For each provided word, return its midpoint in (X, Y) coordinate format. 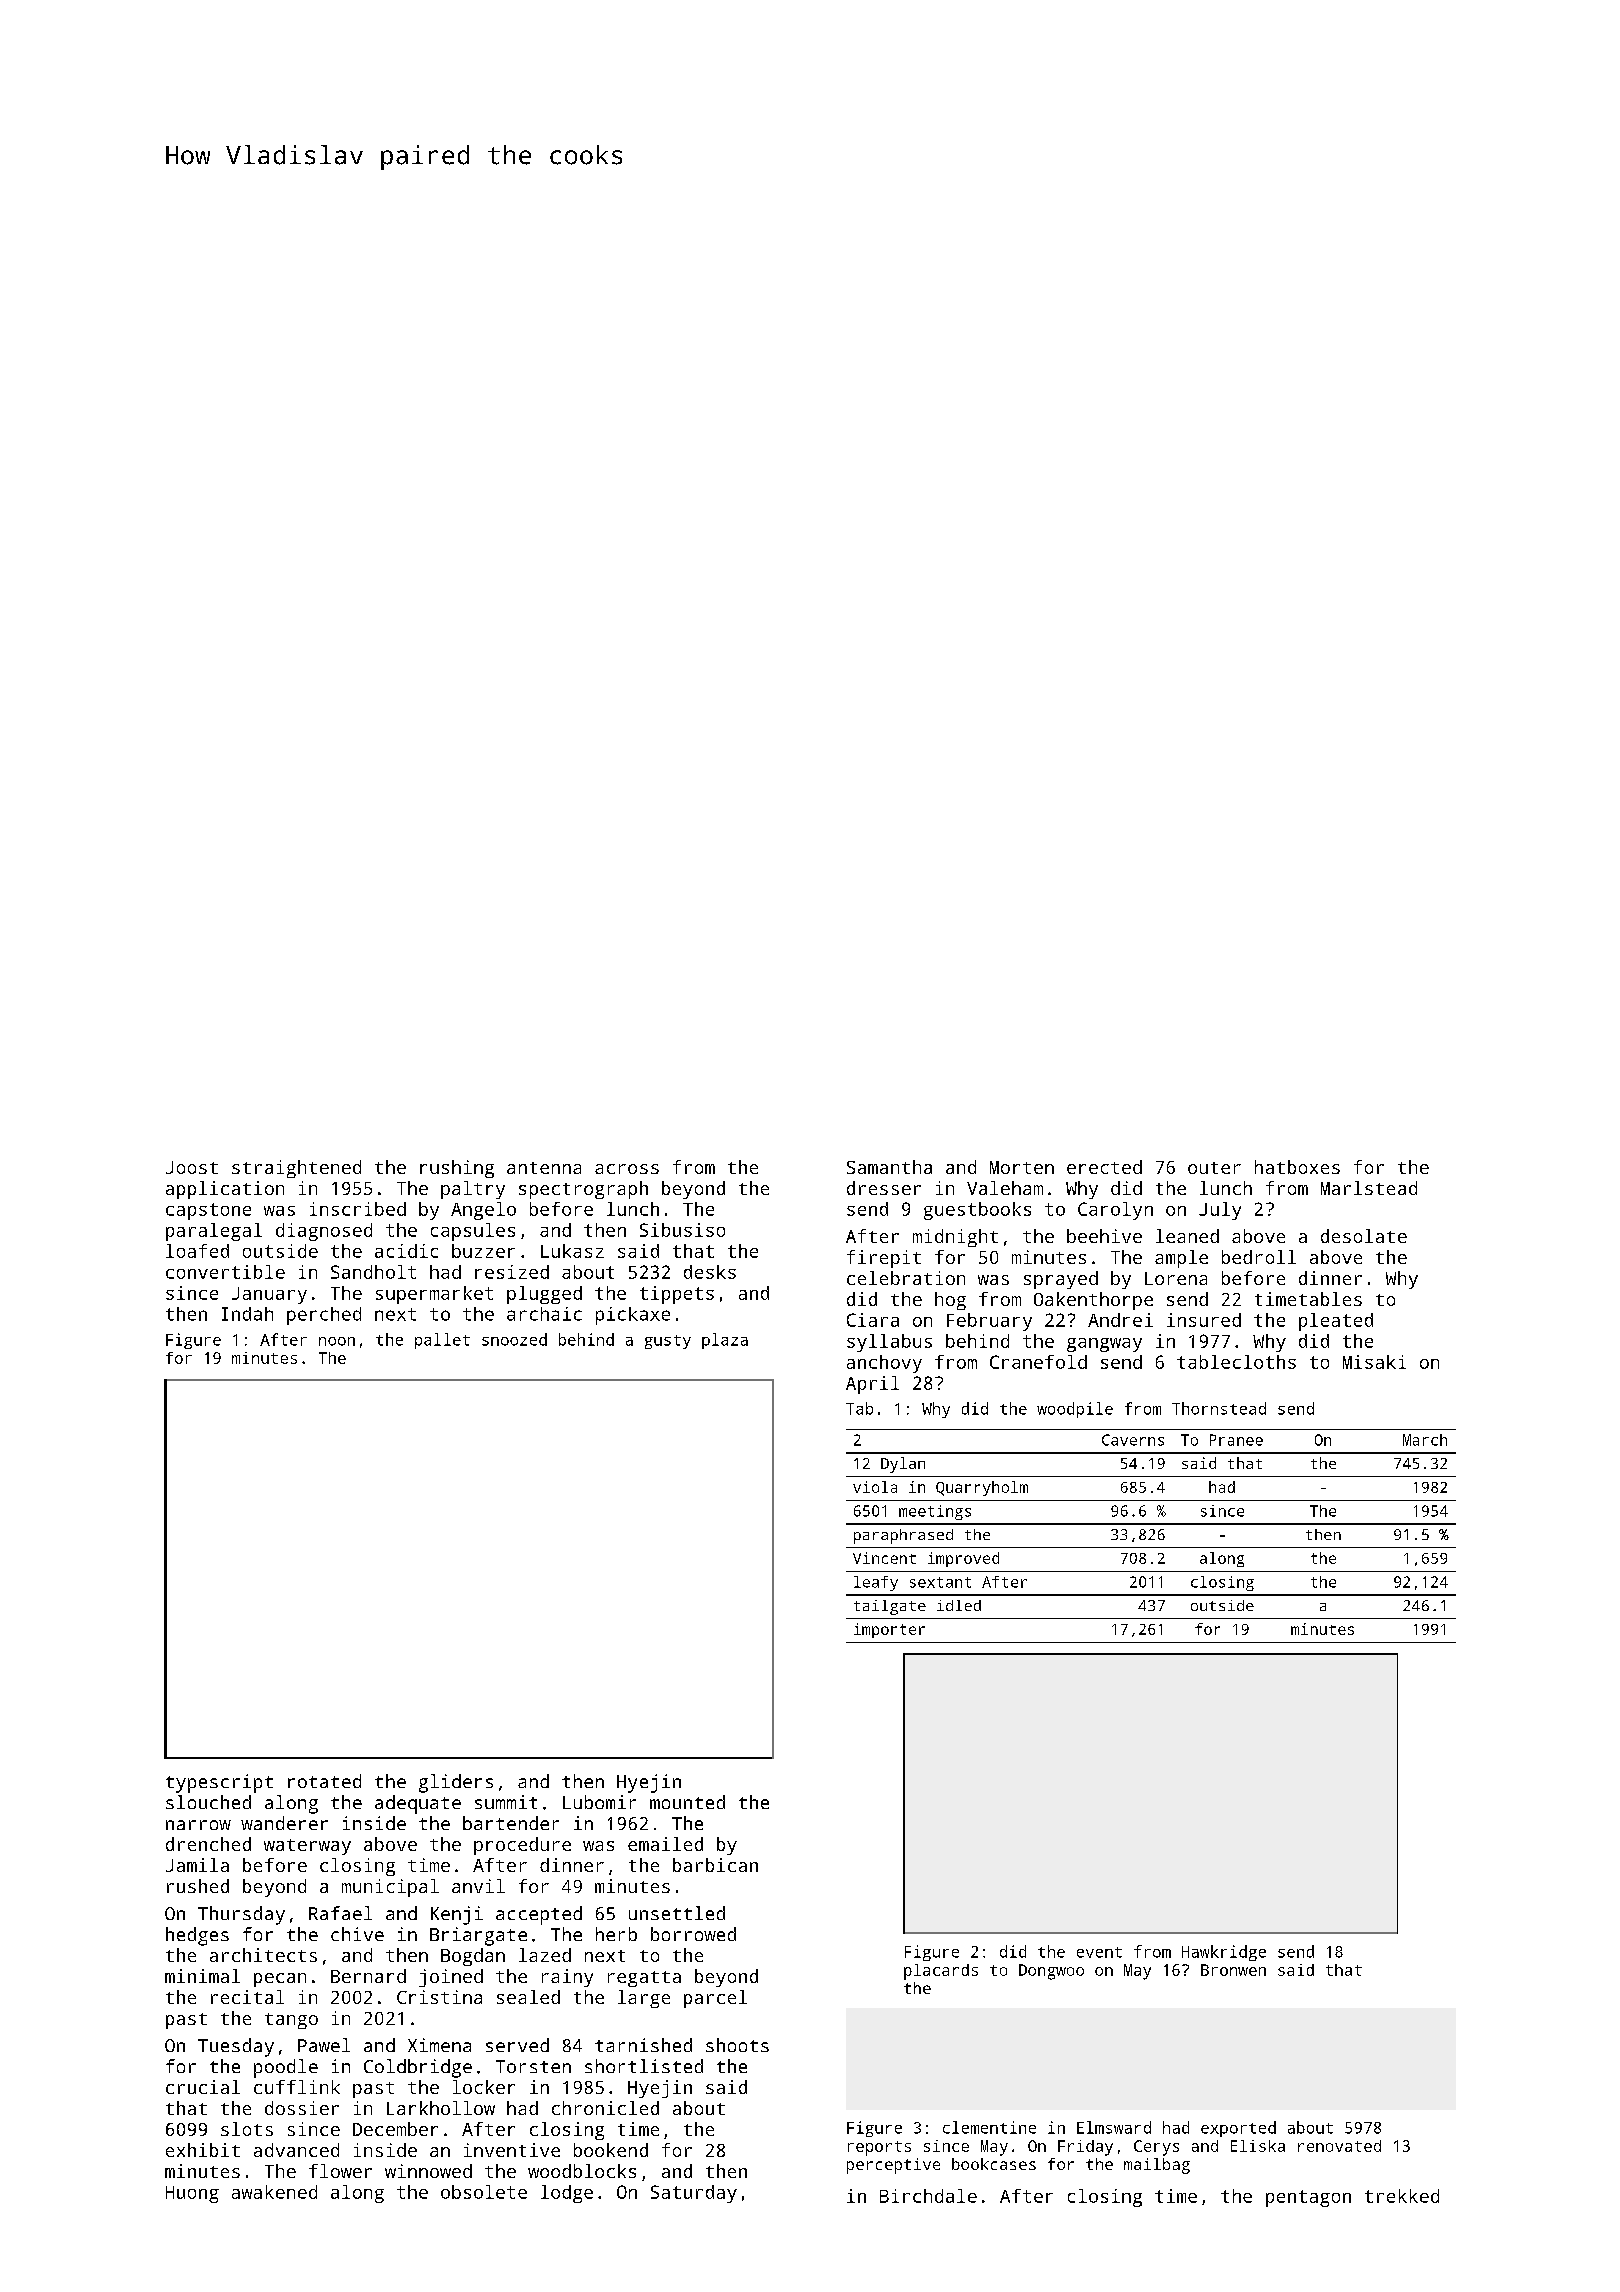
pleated (1336, 1322)
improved (963, 1559)
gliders (456, 1783)
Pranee (1236, 1440)
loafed (197, 1251)
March (1425, 1440)
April (872, 1385)
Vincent (884, 1558)
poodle (286, 2068)
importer (889, 1630)
